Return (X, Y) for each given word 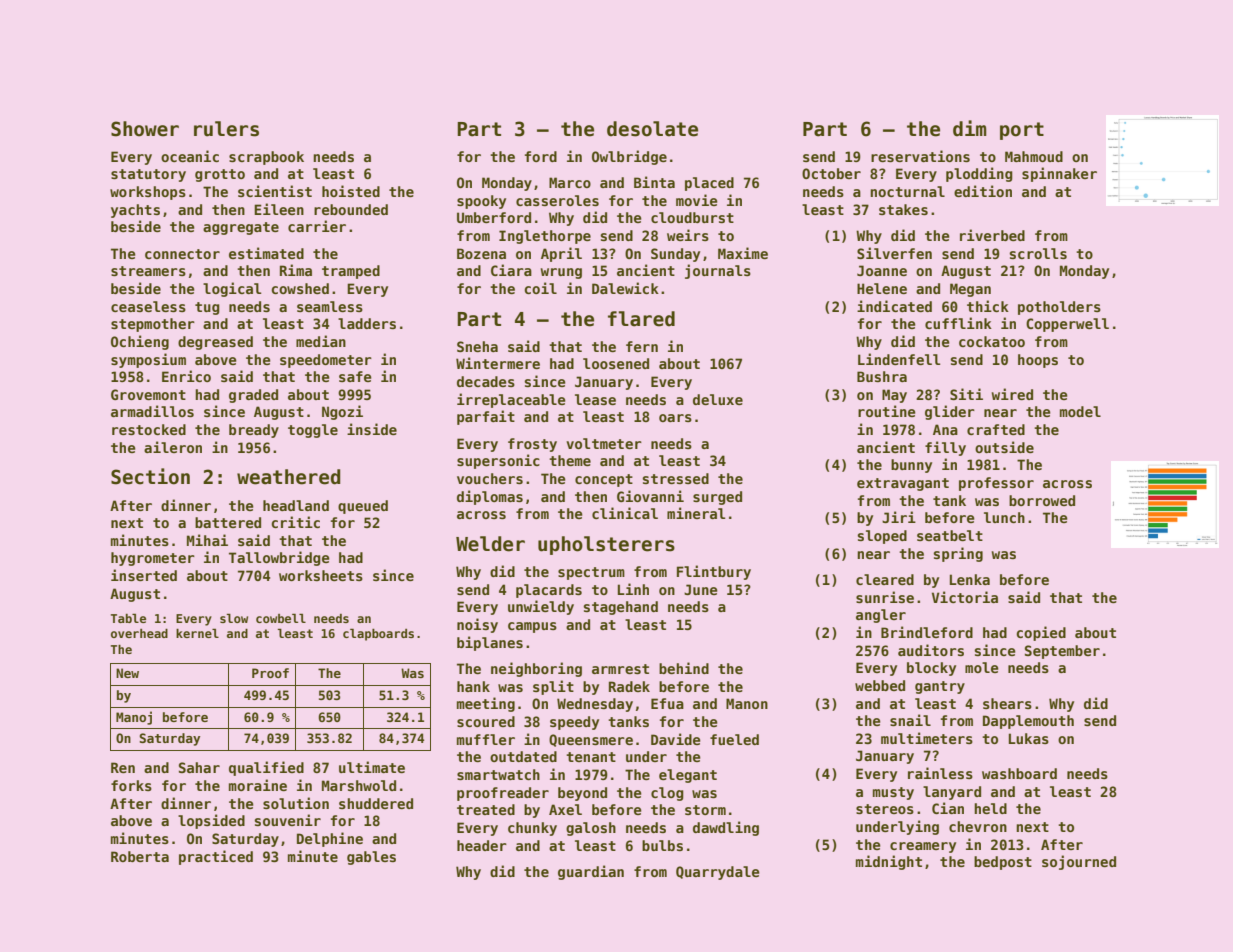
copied (1041, 633)
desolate (652, 129)
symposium (148, 360)
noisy (477, 625)
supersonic (498, 461)
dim (970, 128)
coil (540, 288)
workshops (148, 193)
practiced (216, 857)
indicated (894, 306)
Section (150, 476)
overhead (139, 633)
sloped (882, 537)
